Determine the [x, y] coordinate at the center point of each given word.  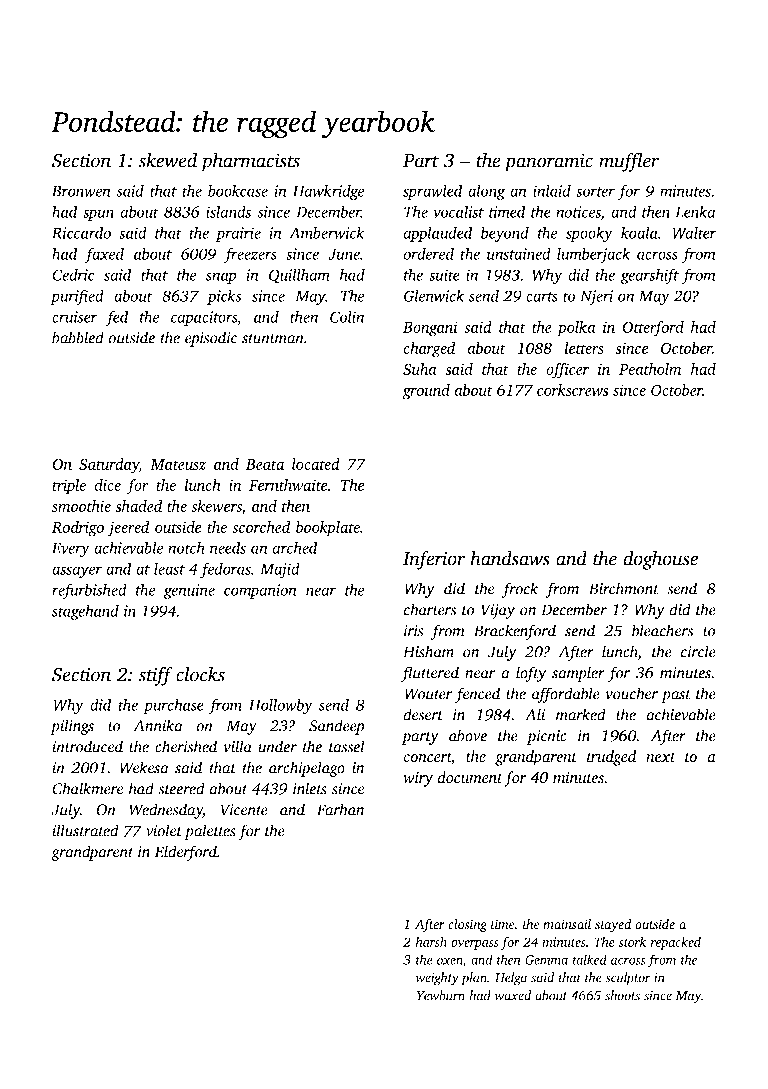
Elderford [185, 853]
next [661, 758]
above [468, 735]
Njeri [596, 297]
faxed [104, 255]
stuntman [273, 339]
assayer [77, 572]
